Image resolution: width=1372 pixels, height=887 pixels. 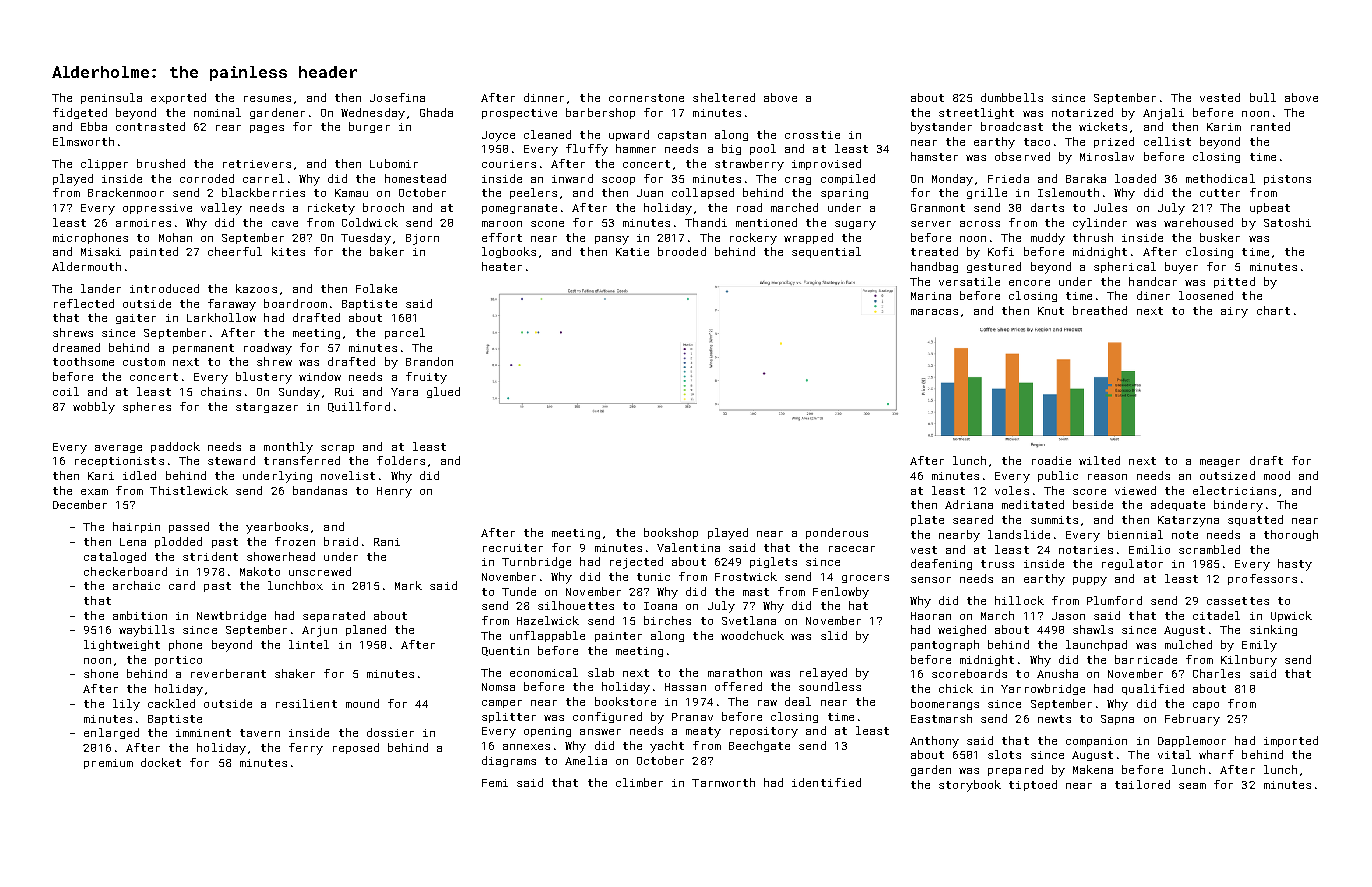 What do you see at coordinates (1153, 295) in the document?
I see `diner` at bounding box center [1153, 295].
